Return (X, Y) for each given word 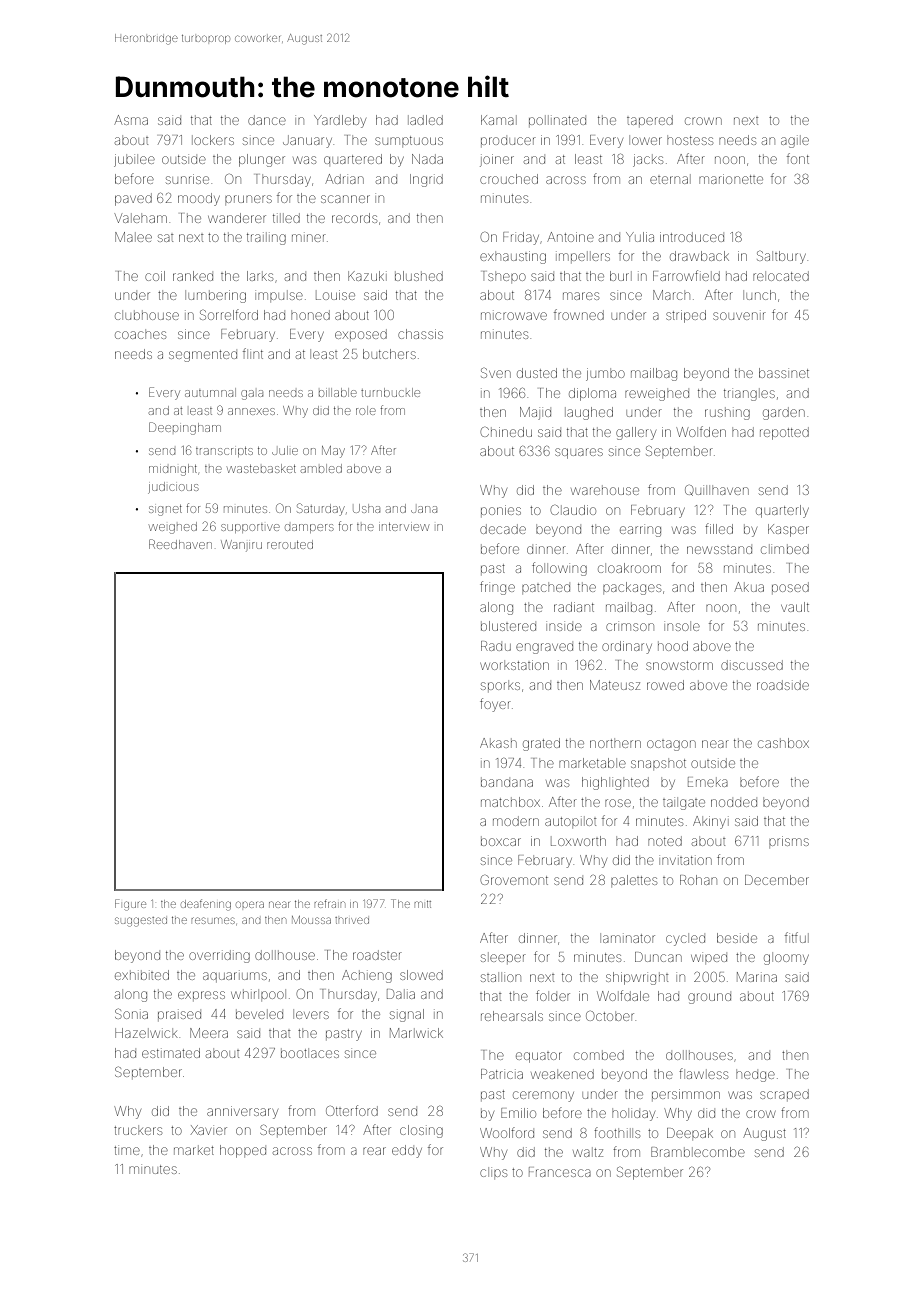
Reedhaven (180, 544)
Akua (749, 587)
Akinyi (709, 822)
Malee (133, 237)
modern (516, 821)
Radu (496, 646)
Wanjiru (241, 544)
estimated (171, 1053)
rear (374, 1151)
